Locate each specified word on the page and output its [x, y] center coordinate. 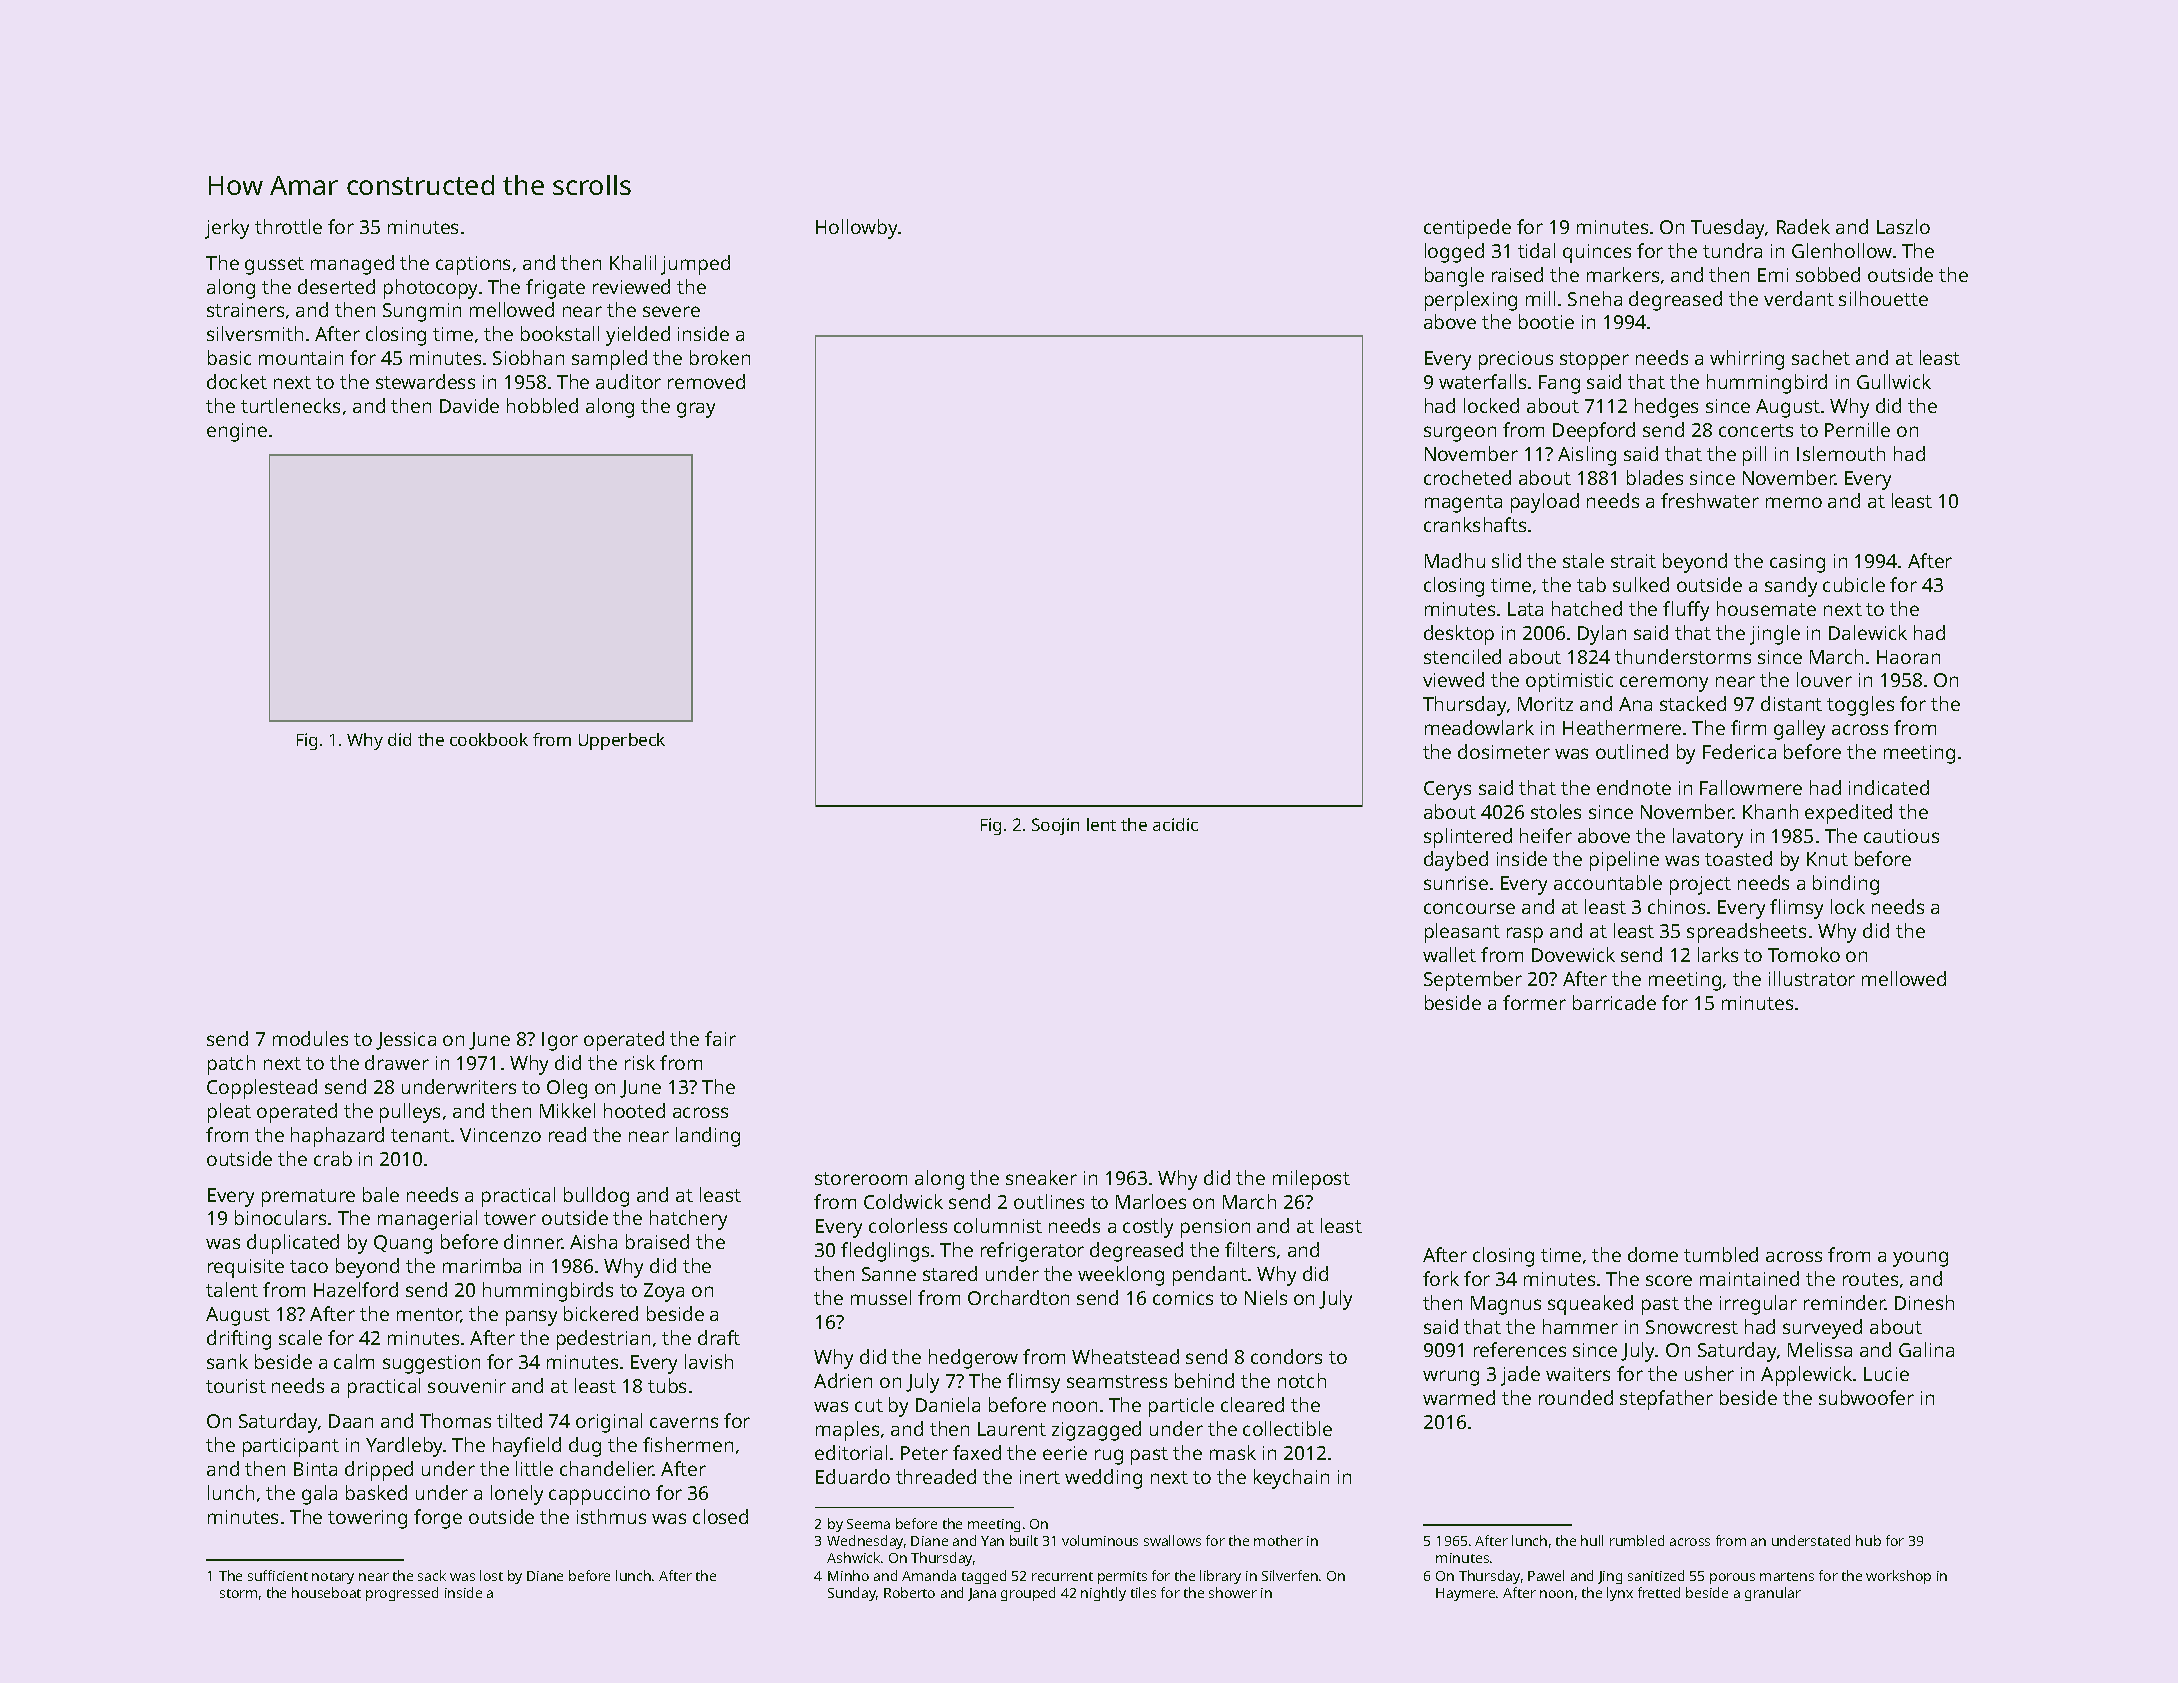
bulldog [596, 1197]
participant [291, 1447]
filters [1250, 1249]
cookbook [489, 739]
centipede [1467, 229]
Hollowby [857, 229]
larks [1718, 954]
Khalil [633, 262]
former [1534, 1002]
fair [720, 1038]
